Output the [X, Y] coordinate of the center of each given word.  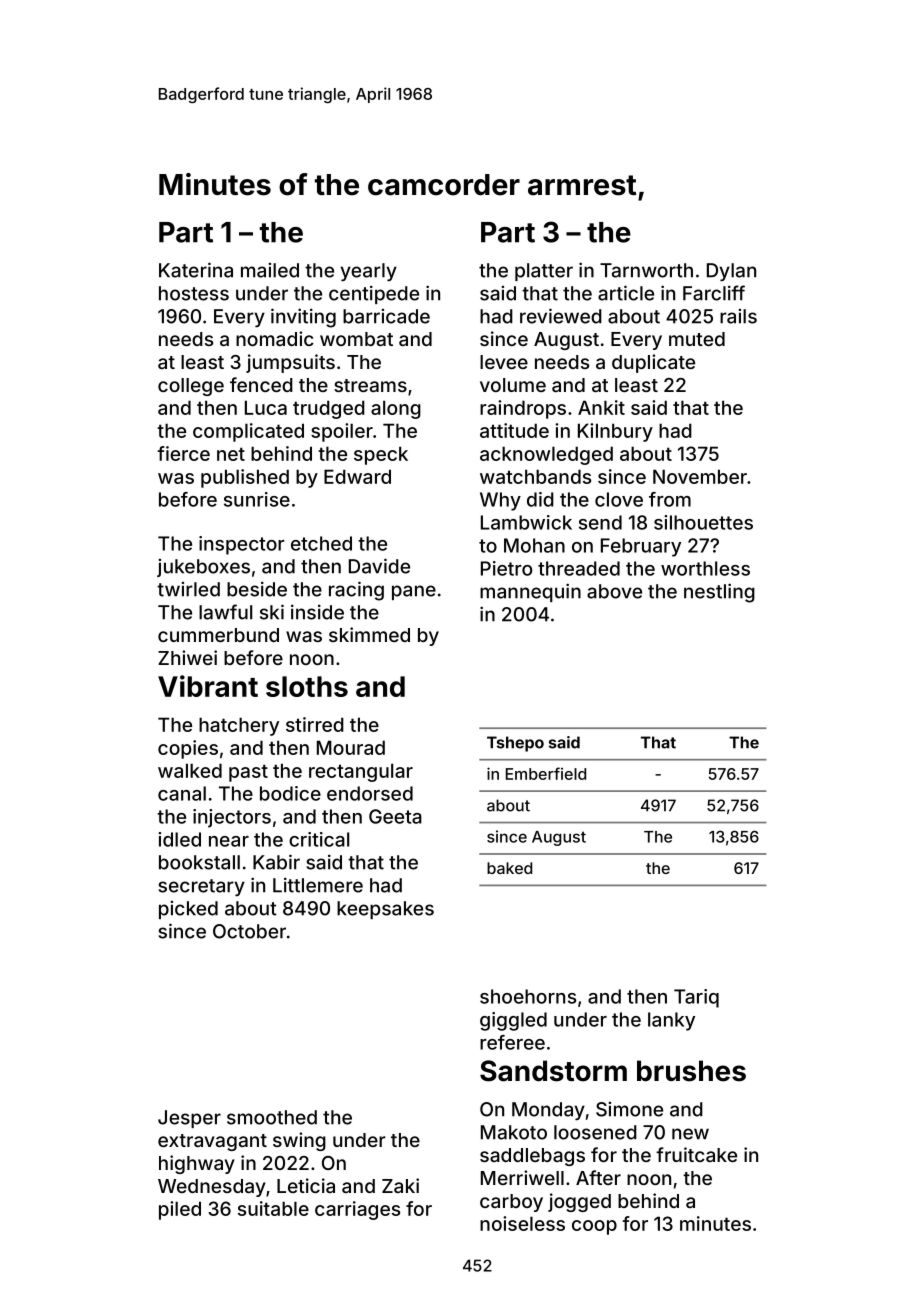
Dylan [731, 272]
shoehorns [528, 996]
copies [188, 749]
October [249, 931]
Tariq [696, 998]
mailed [270, 270]
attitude [514, 430]
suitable [273, 1208]
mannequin [530, 592]
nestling [719, 593]
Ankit [601, 407]
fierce [183, 453]
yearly [368, 272]
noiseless [522, 1223]
